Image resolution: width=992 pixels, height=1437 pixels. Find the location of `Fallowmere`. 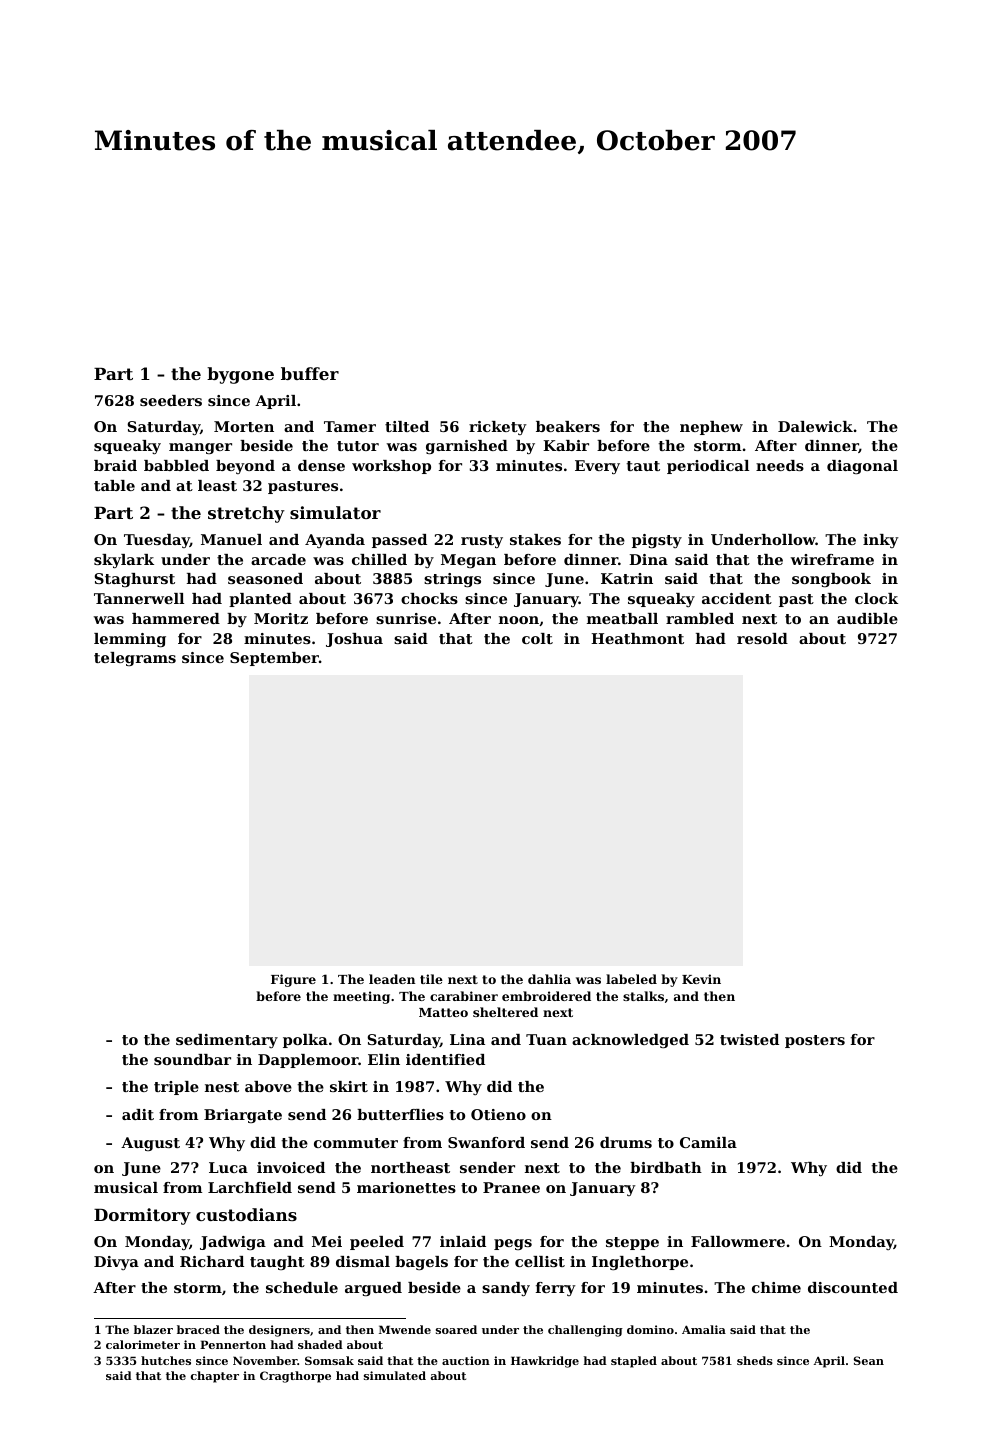

Fallowmere is located at coordinates (738, 1241).
